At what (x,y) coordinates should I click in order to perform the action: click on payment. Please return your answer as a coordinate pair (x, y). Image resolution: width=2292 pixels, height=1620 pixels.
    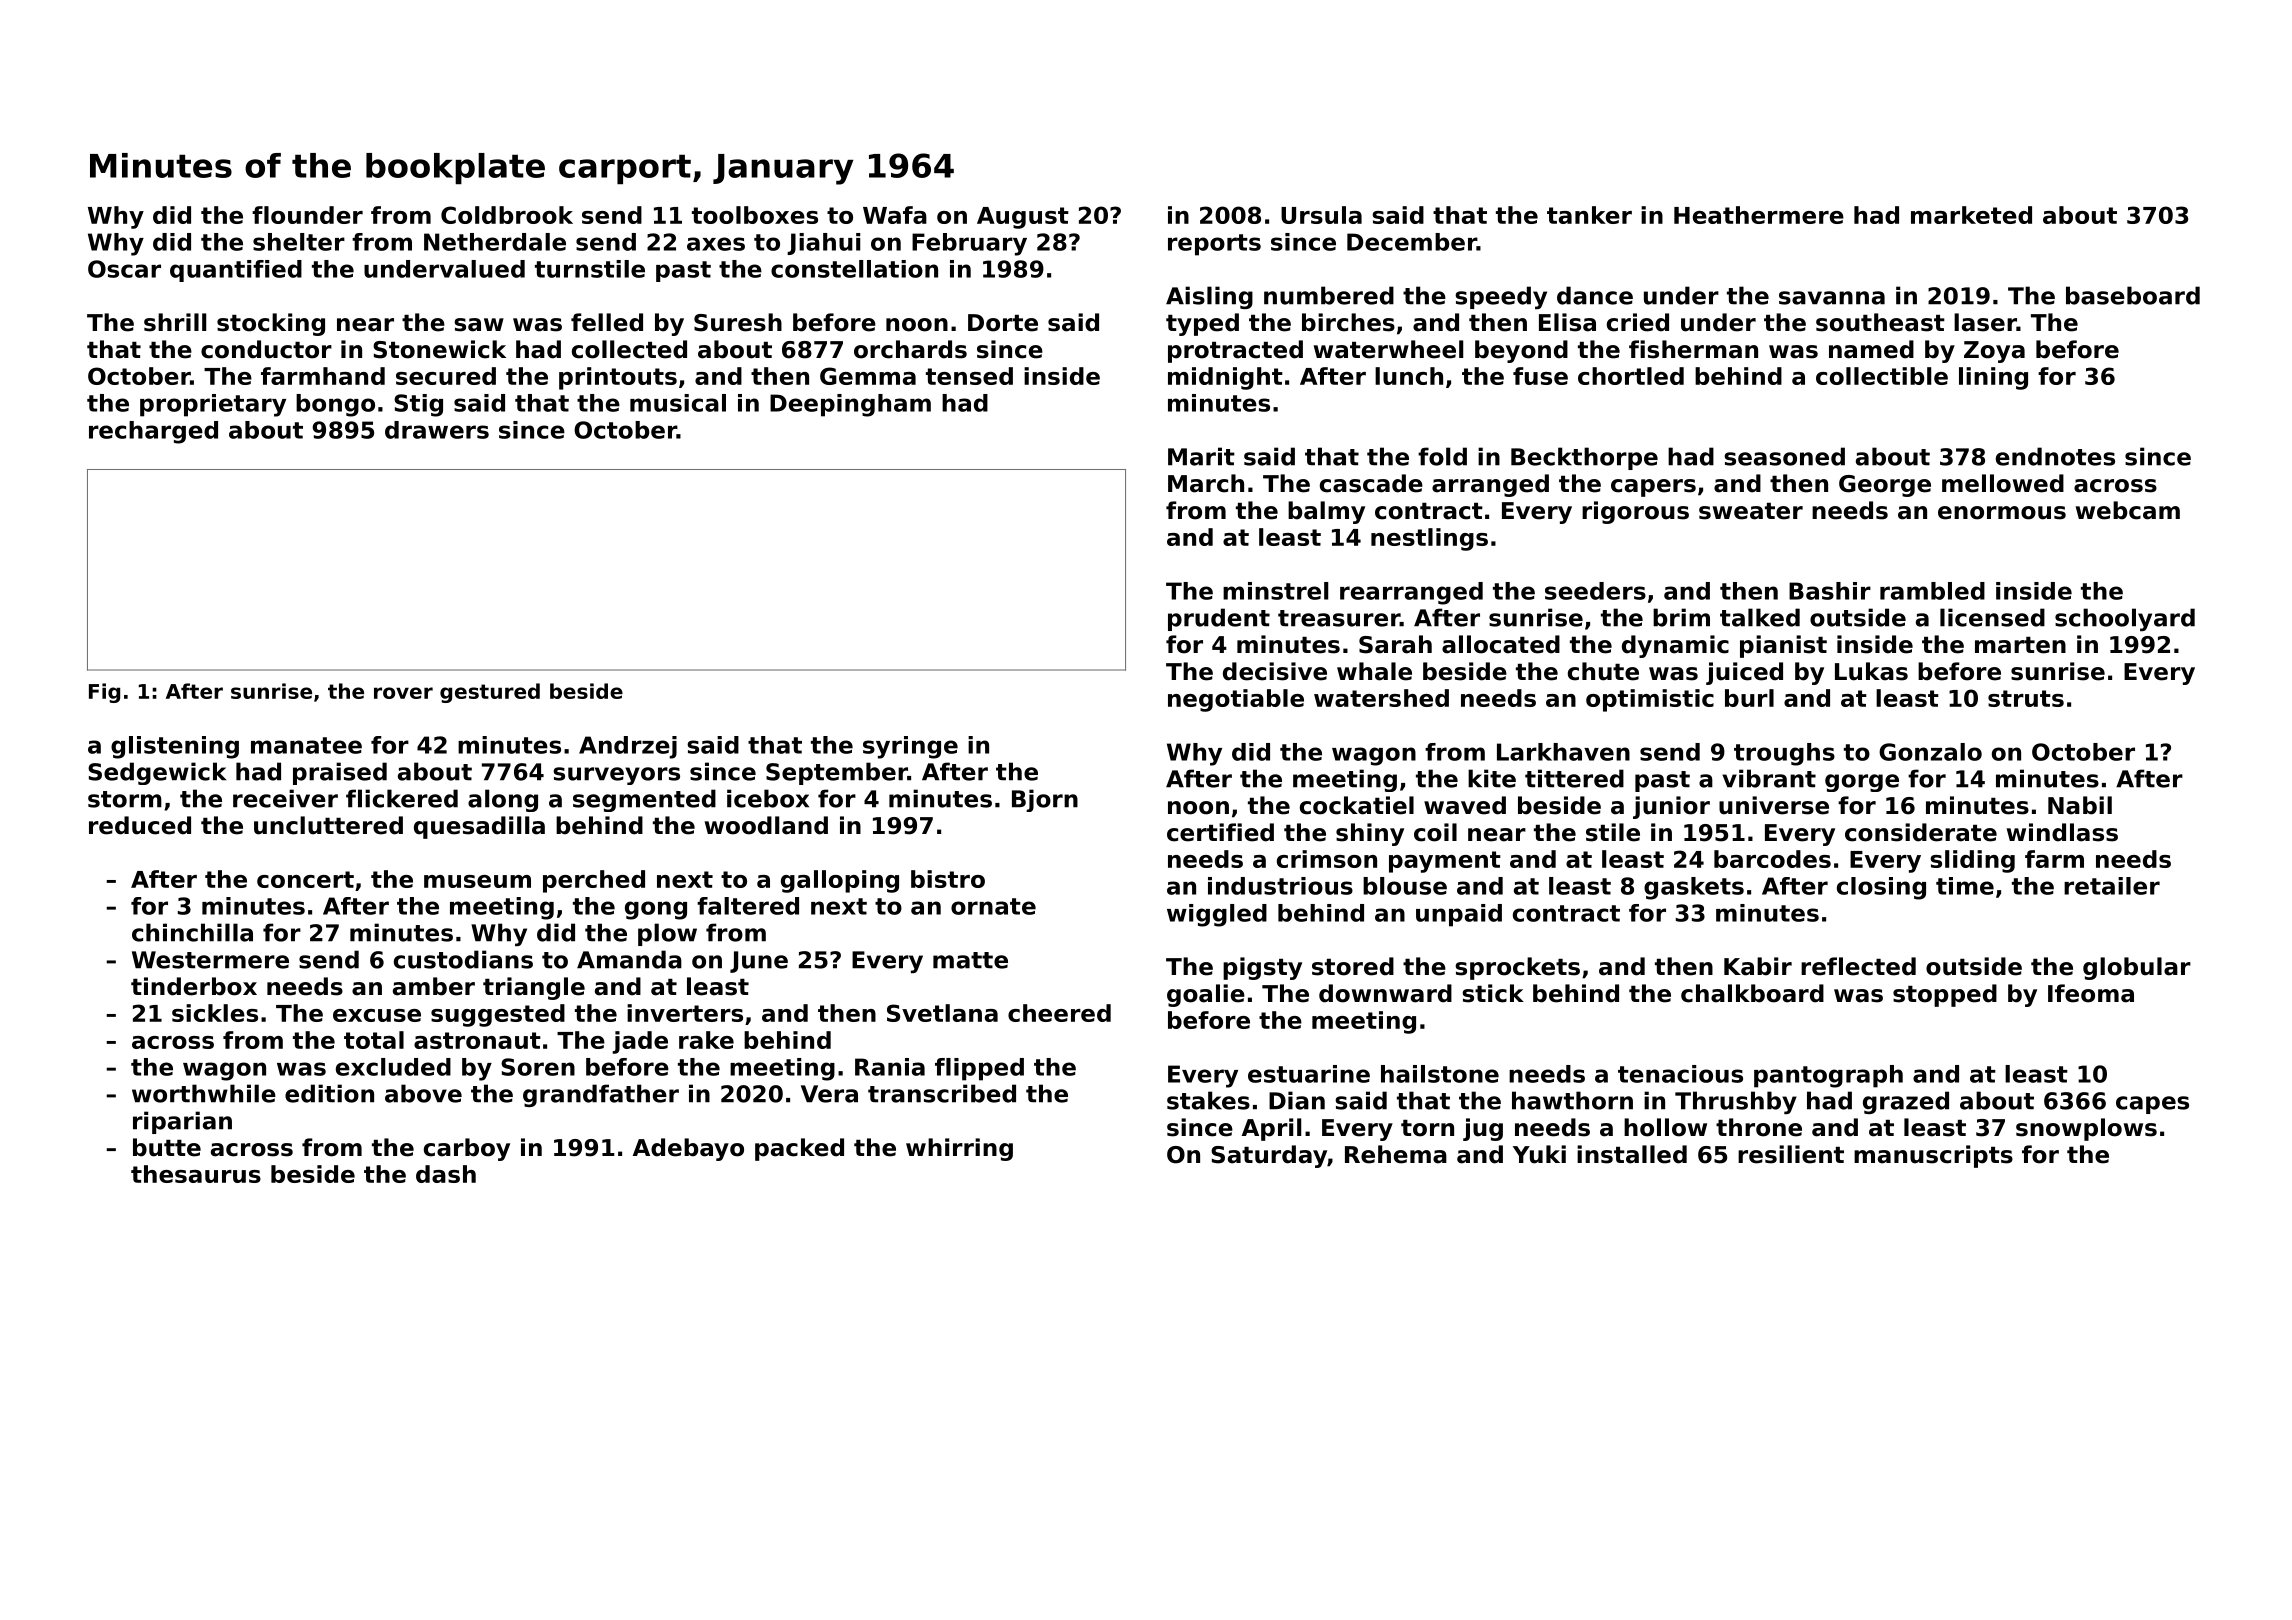
    Looking at the image, I should click on (1445, 862).
